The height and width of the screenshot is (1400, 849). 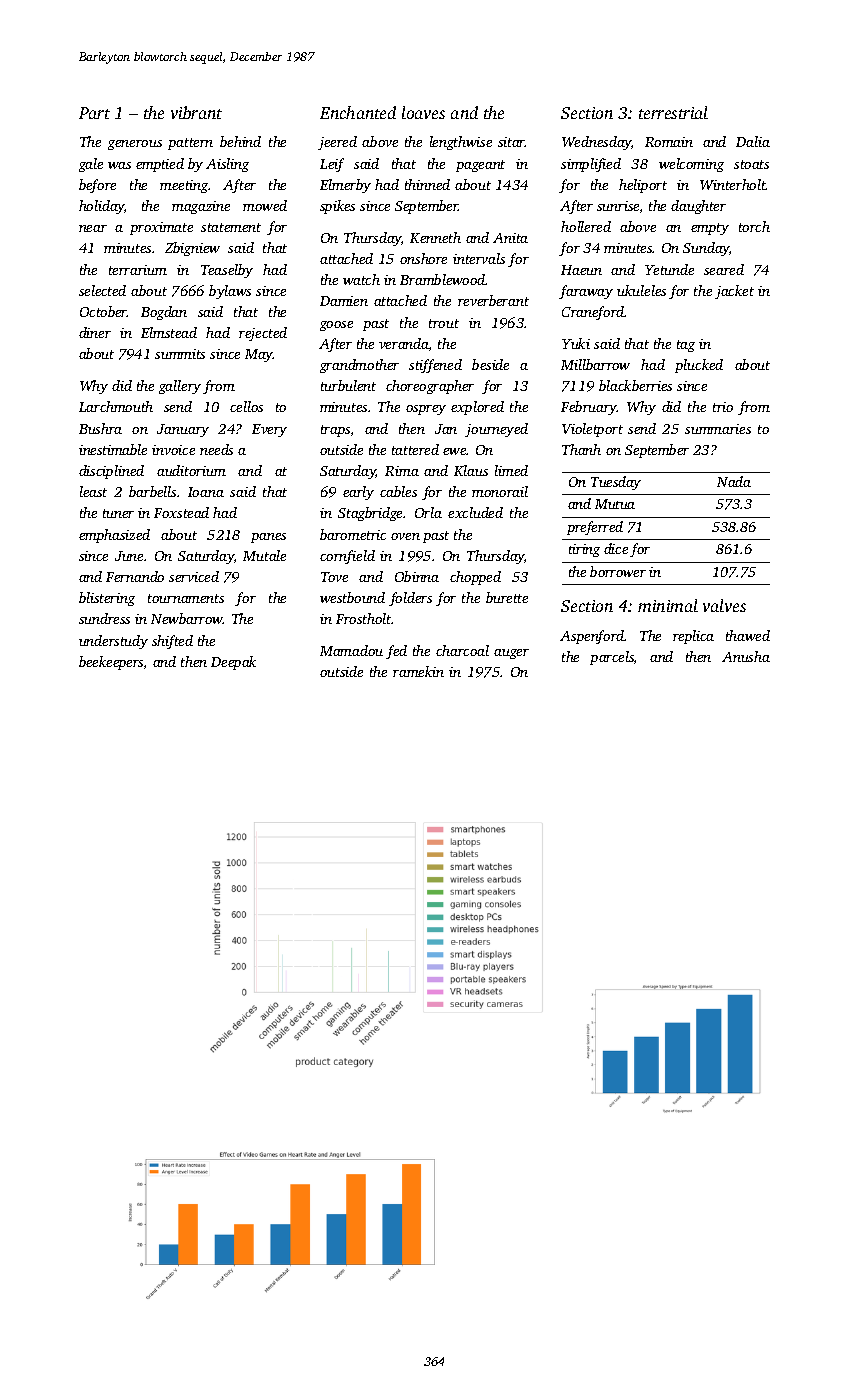 I want to click on before, so click(x=97, y=186).
